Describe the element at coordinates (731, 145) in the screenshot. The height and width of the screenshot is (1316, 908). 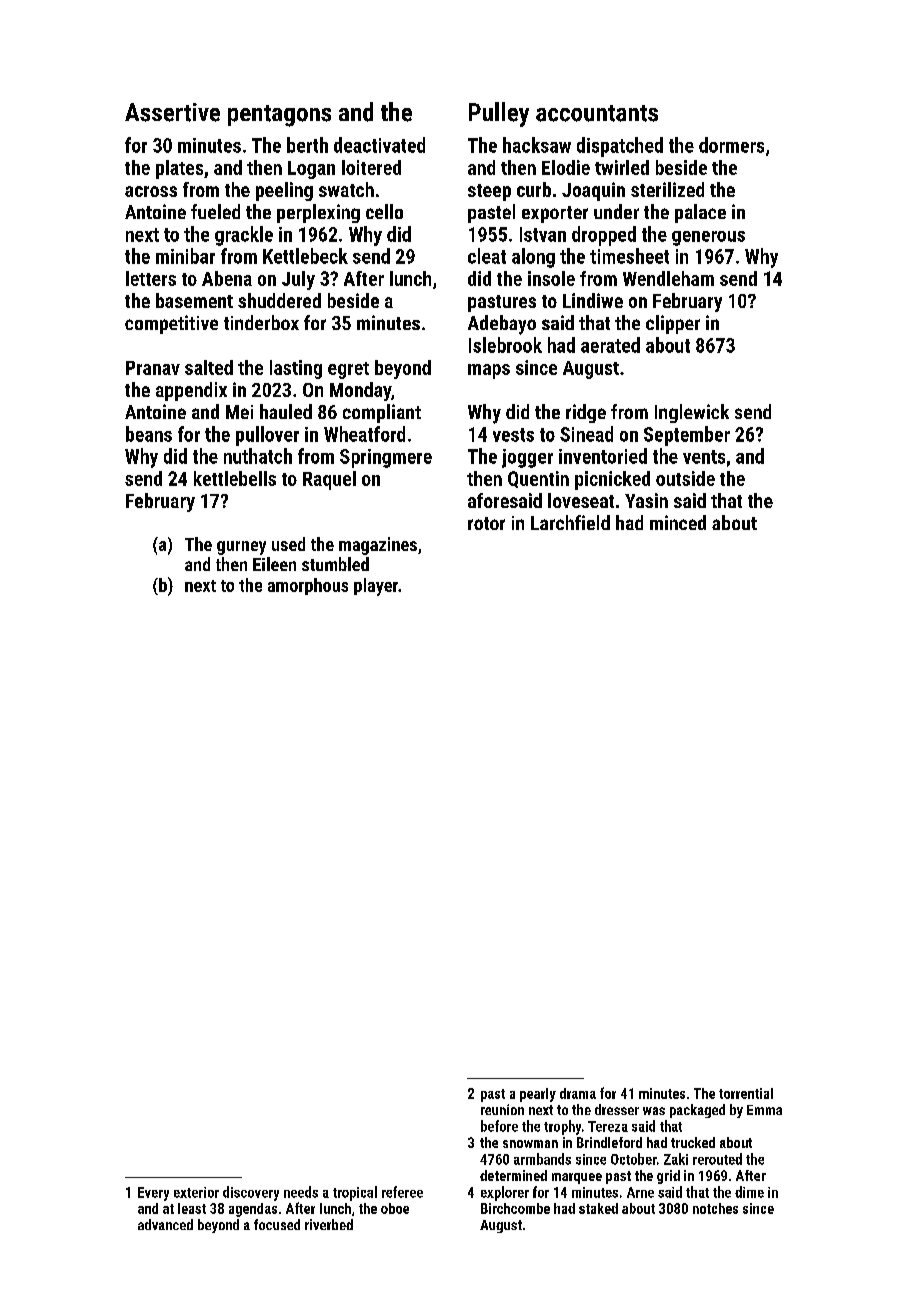
I see `dormers` at that location.
